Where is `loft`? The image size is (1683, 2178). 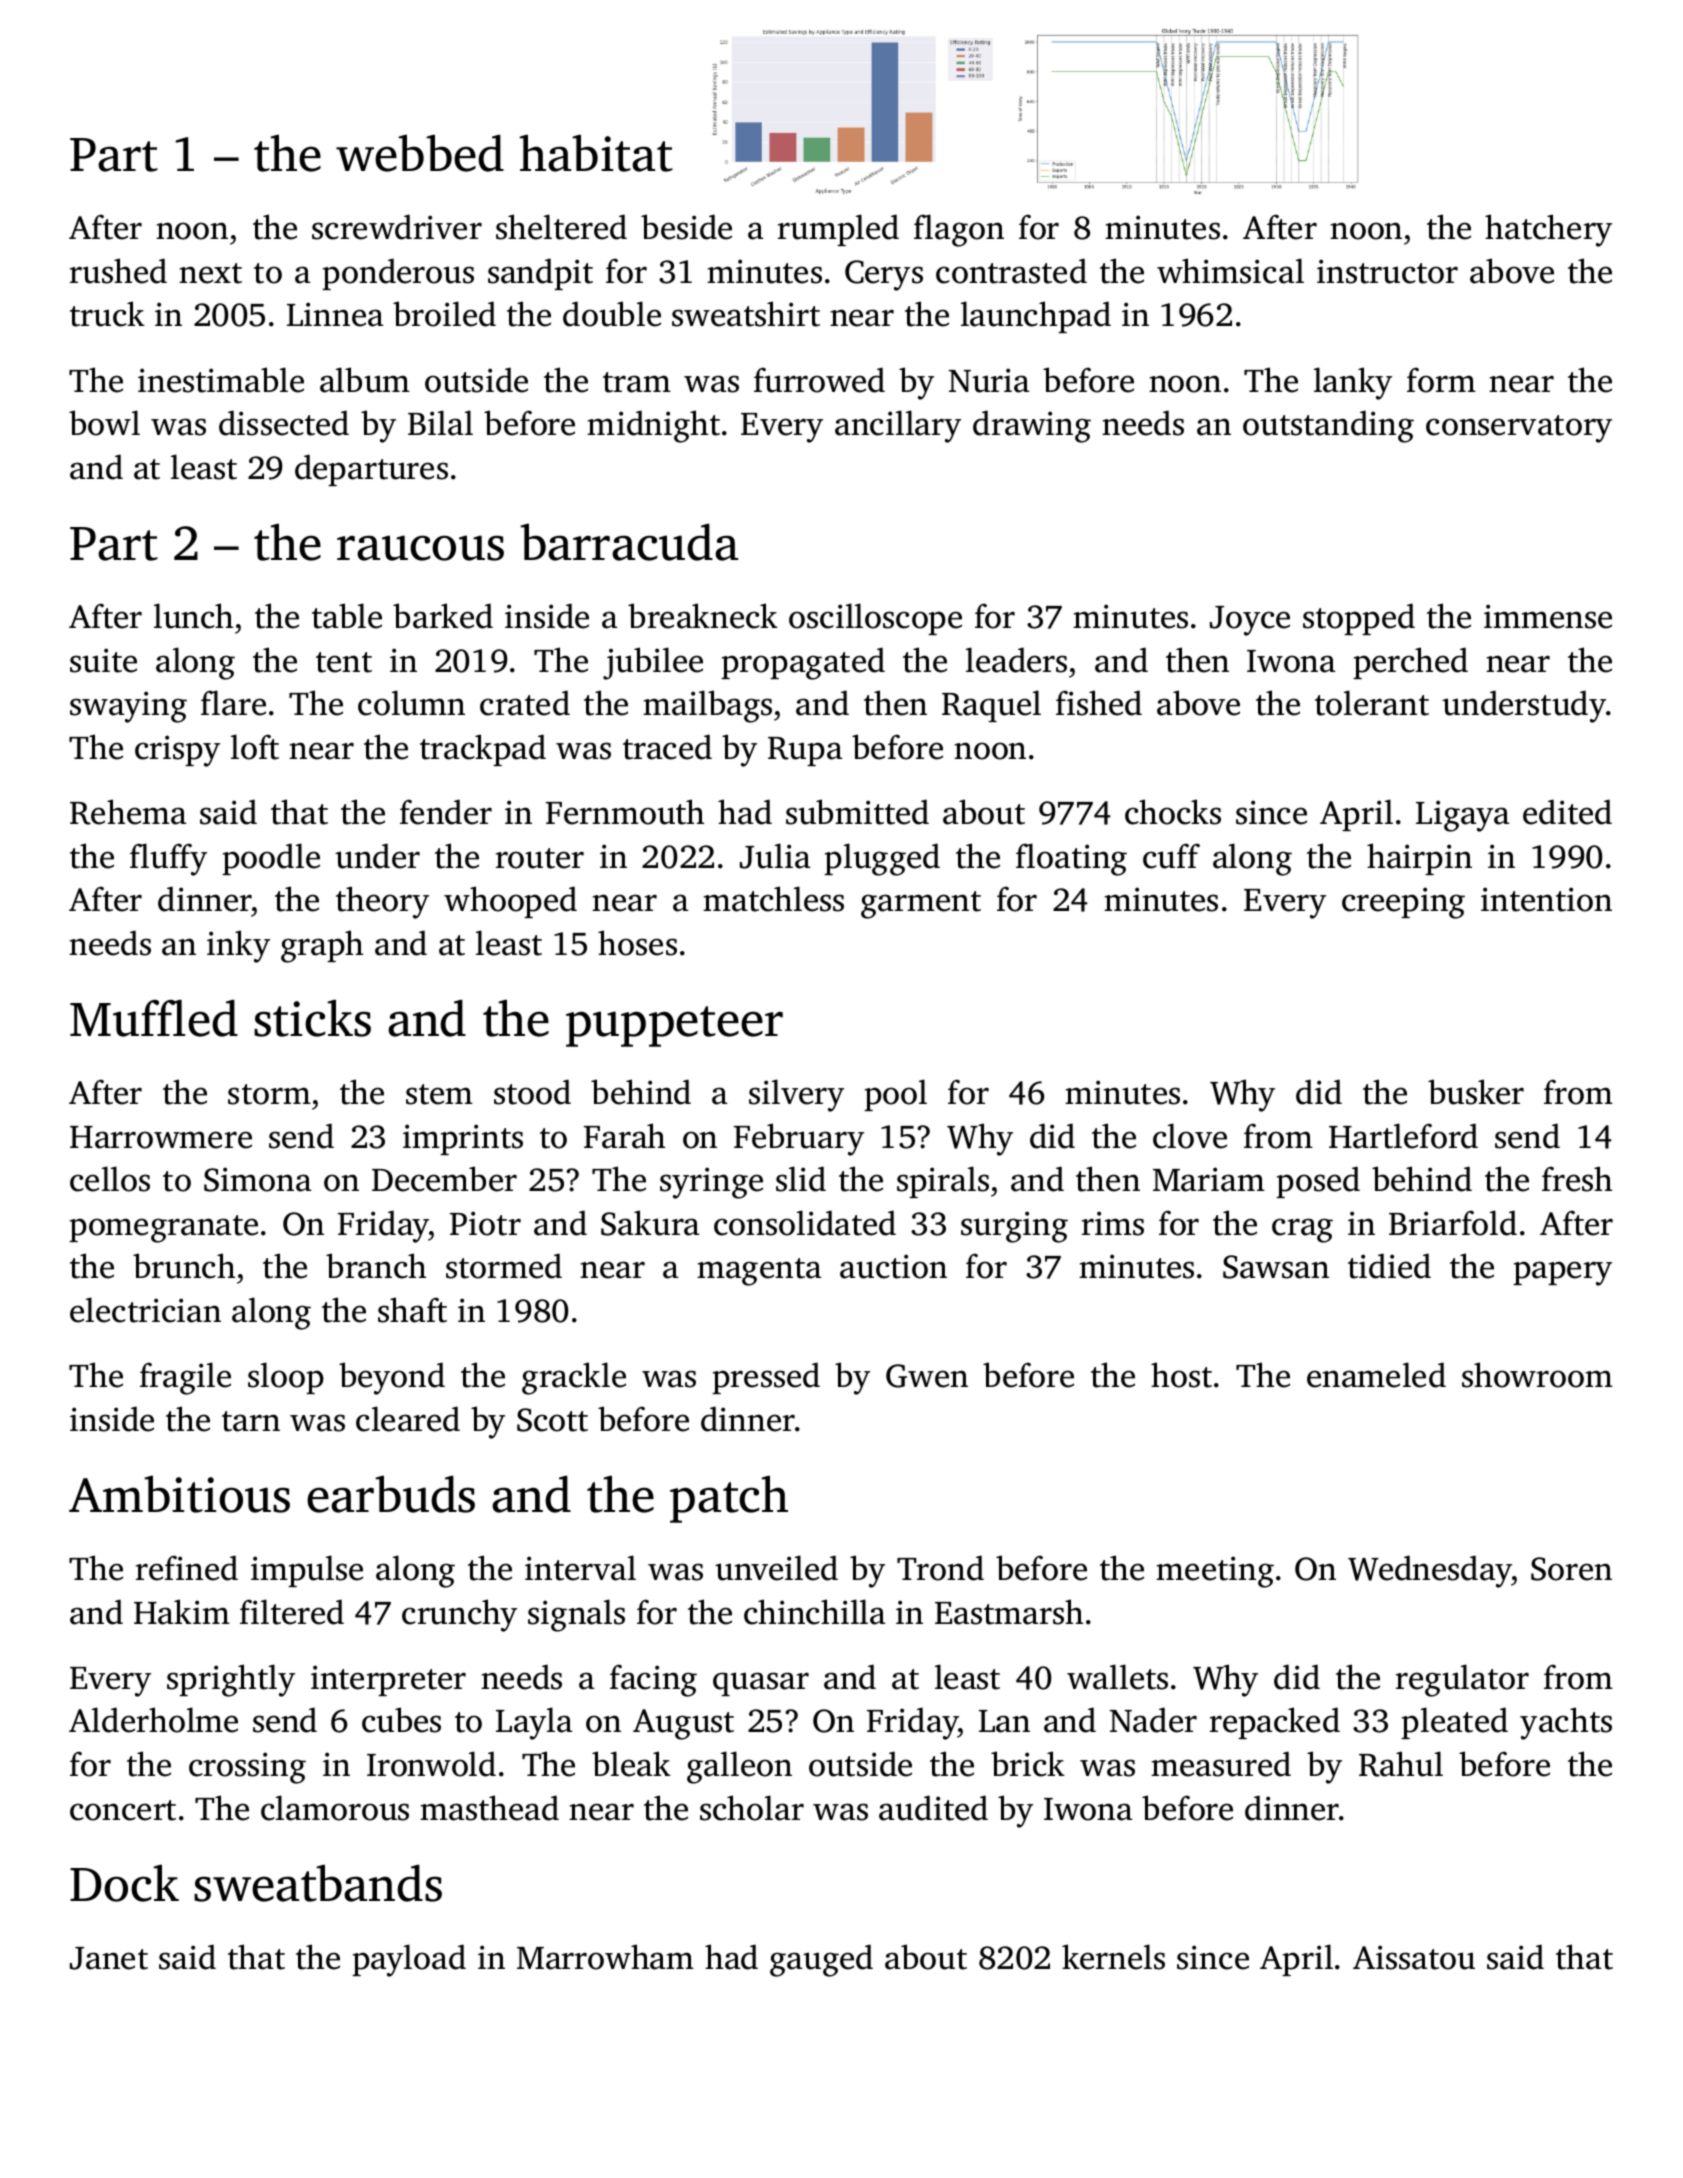
loft is located at coordinates (255, 747).
